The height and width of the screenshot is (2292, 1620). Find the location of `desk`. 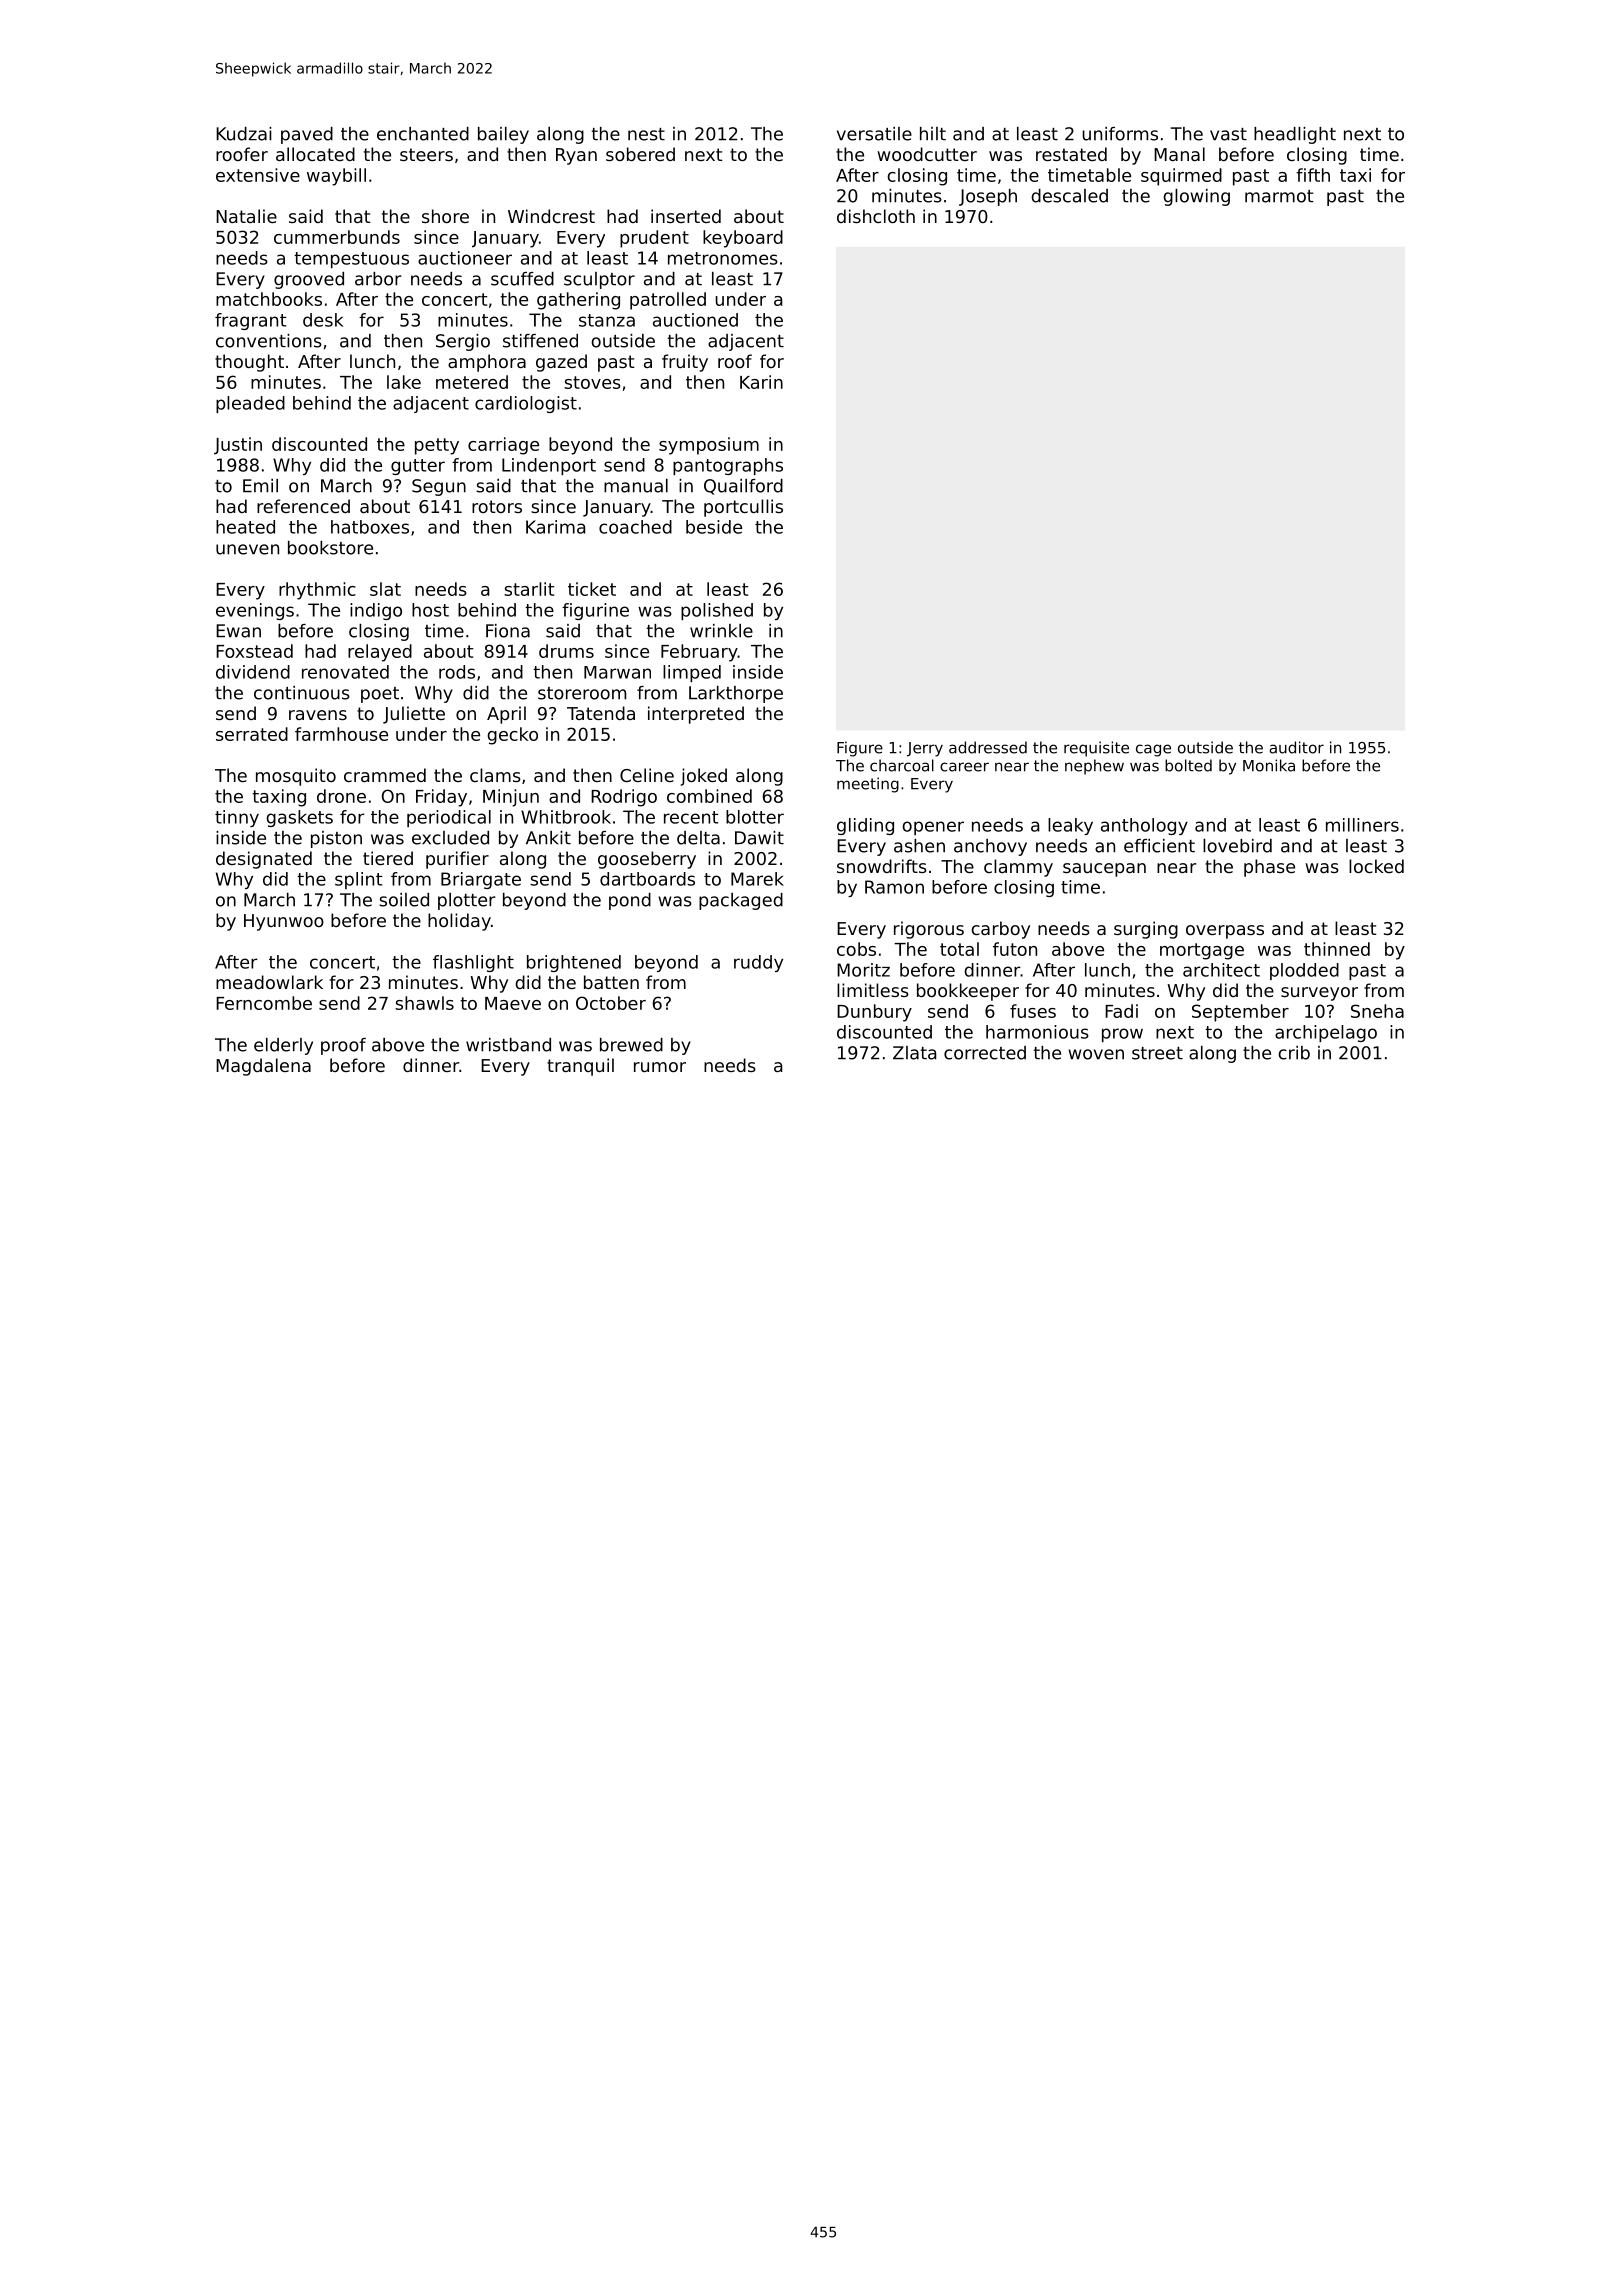

desk is located at coordinates (323, 320).
